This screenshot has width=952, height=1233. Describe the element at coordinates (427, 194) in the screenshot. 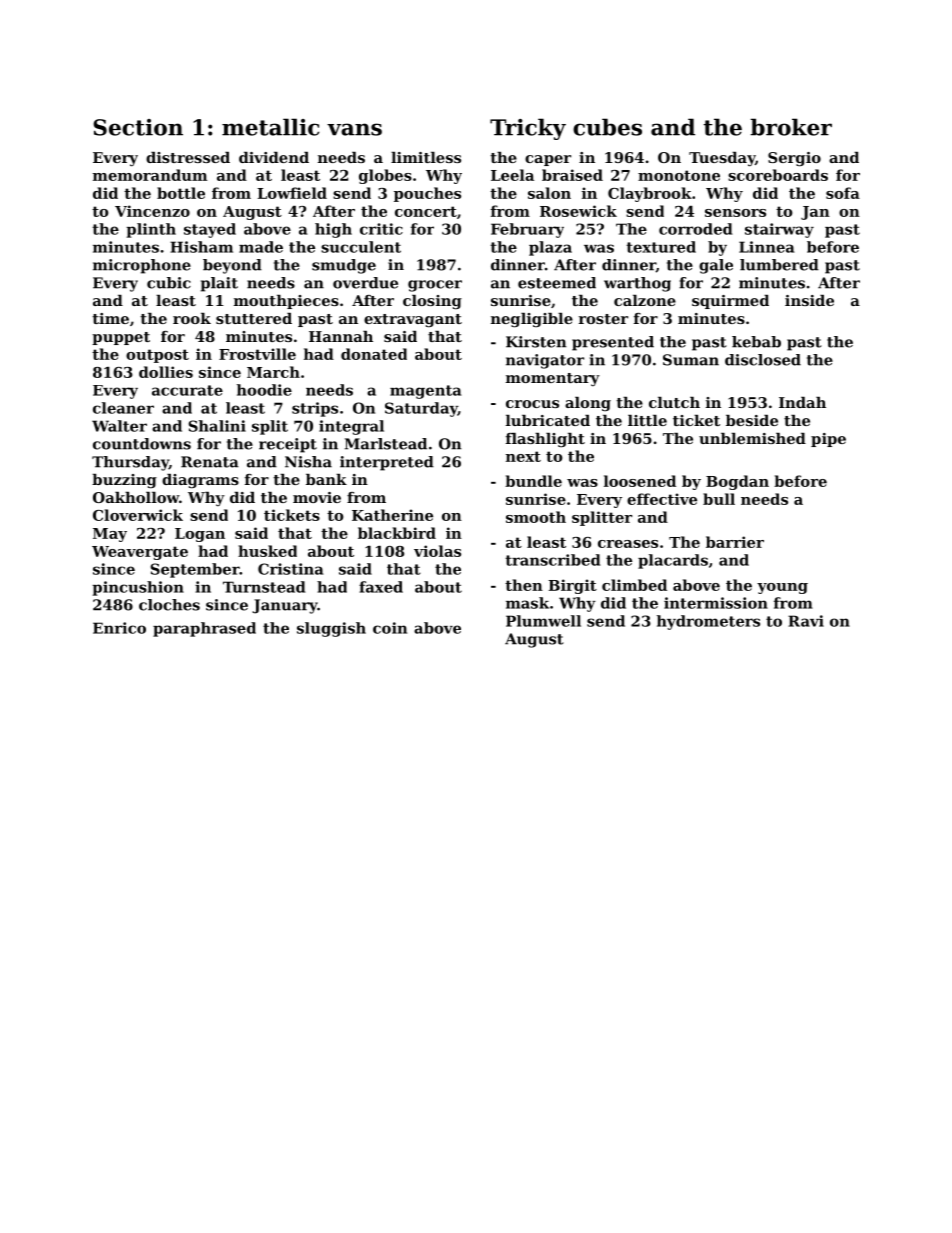

I see `pouches` at that location.
